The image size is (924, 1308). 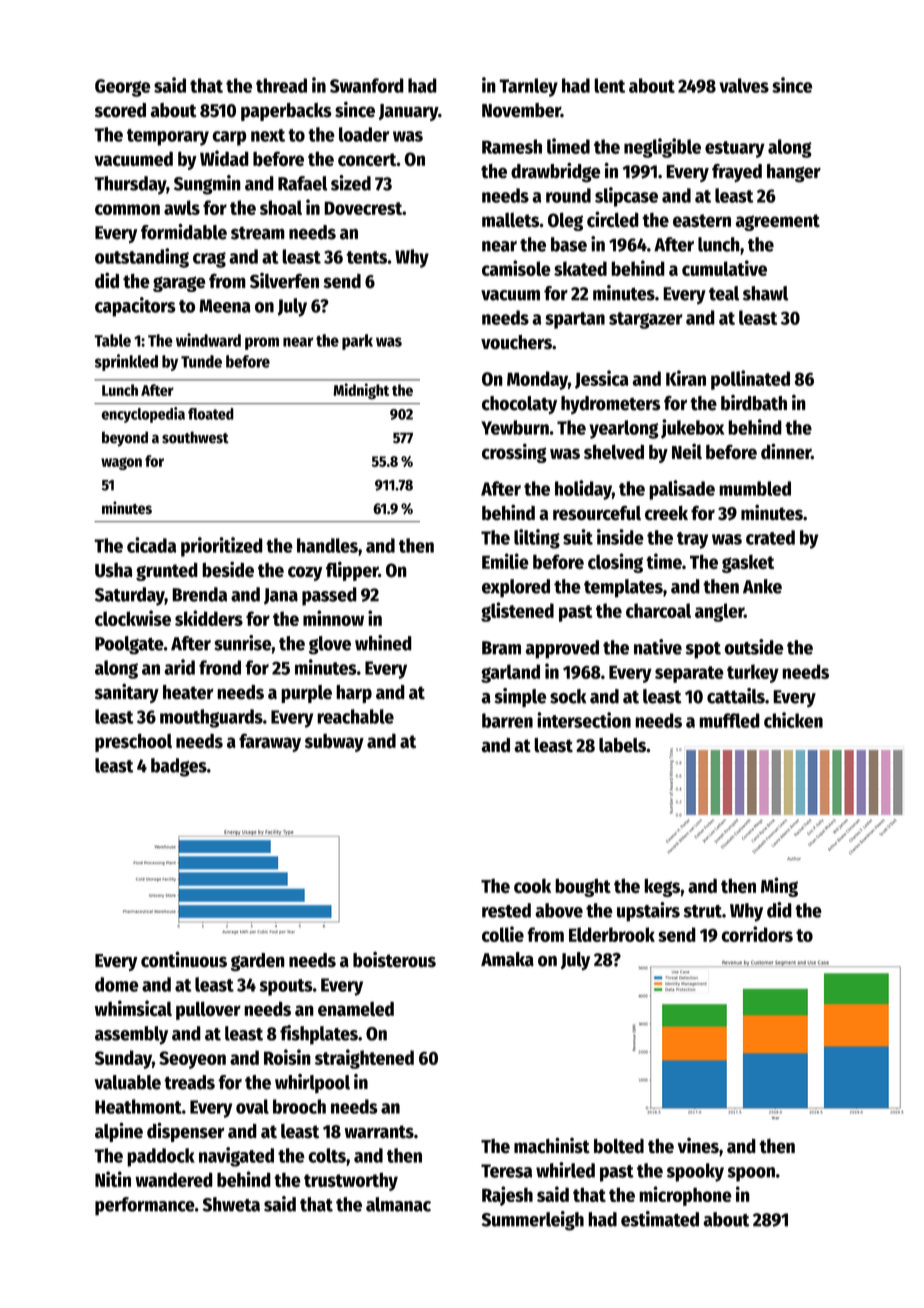 I want to click on badges, so click(x=179, y=767).
